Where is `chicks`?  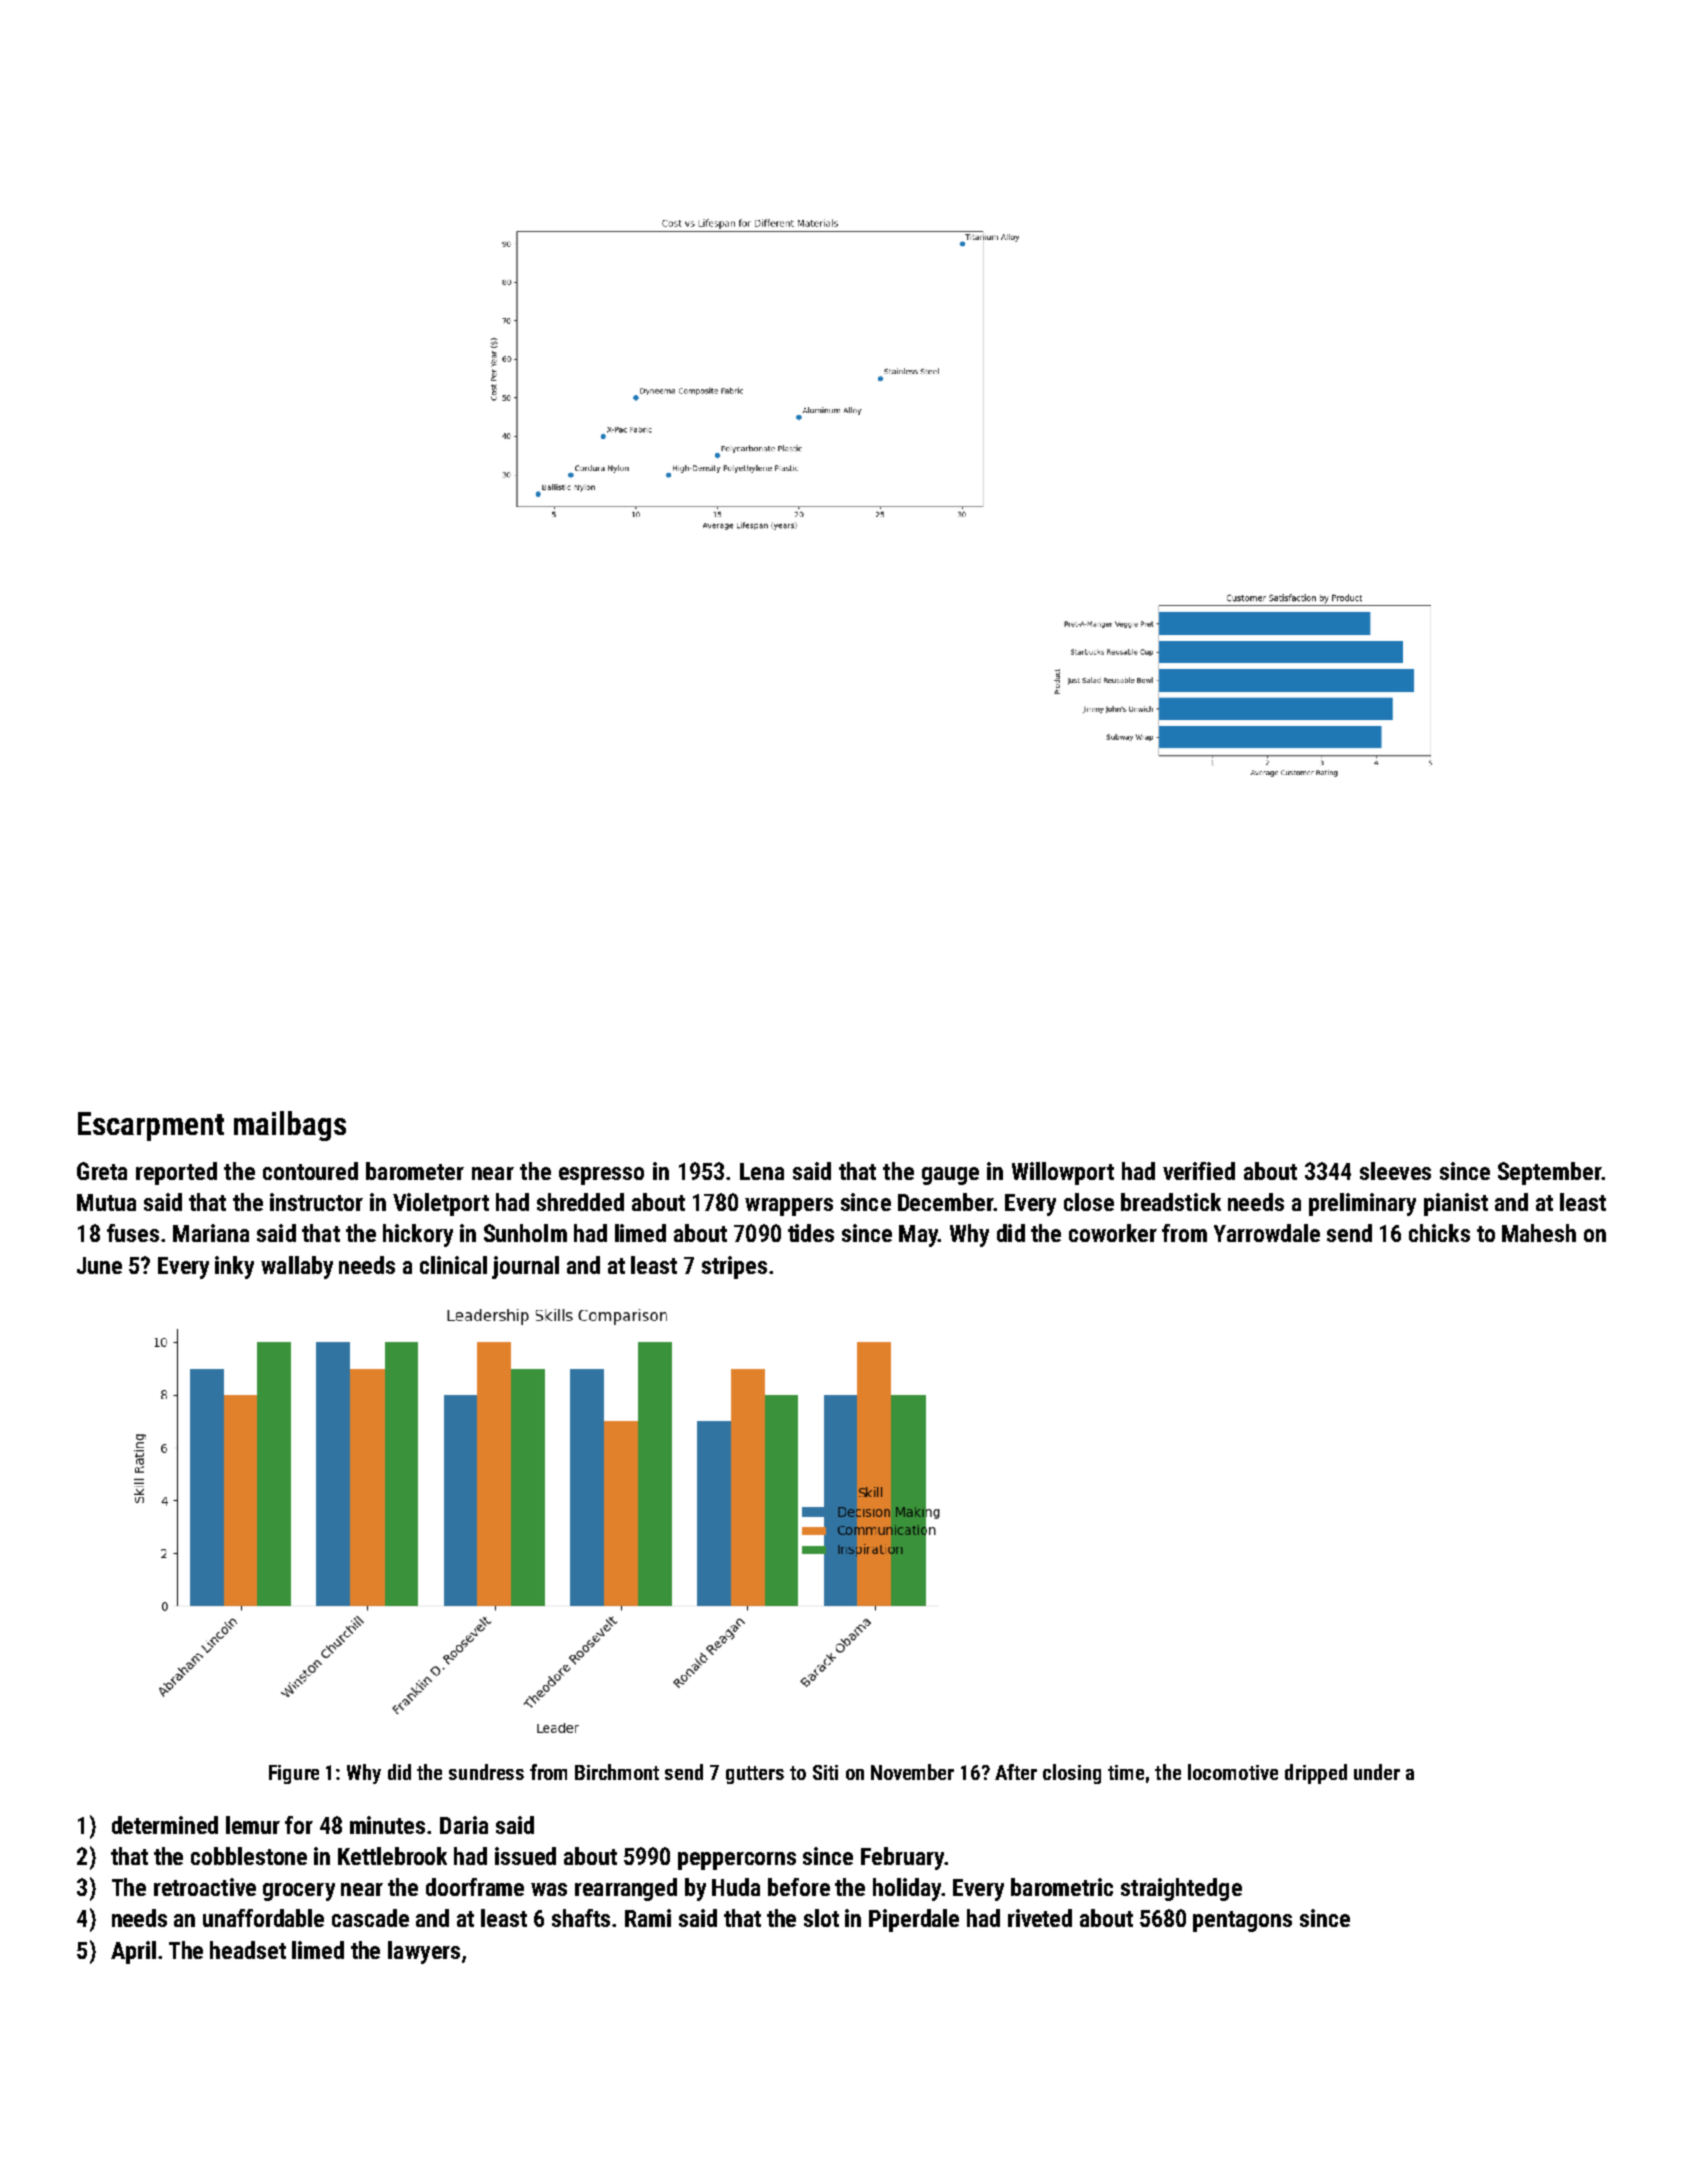
chicks is located at coordinates (1439, 1233).
